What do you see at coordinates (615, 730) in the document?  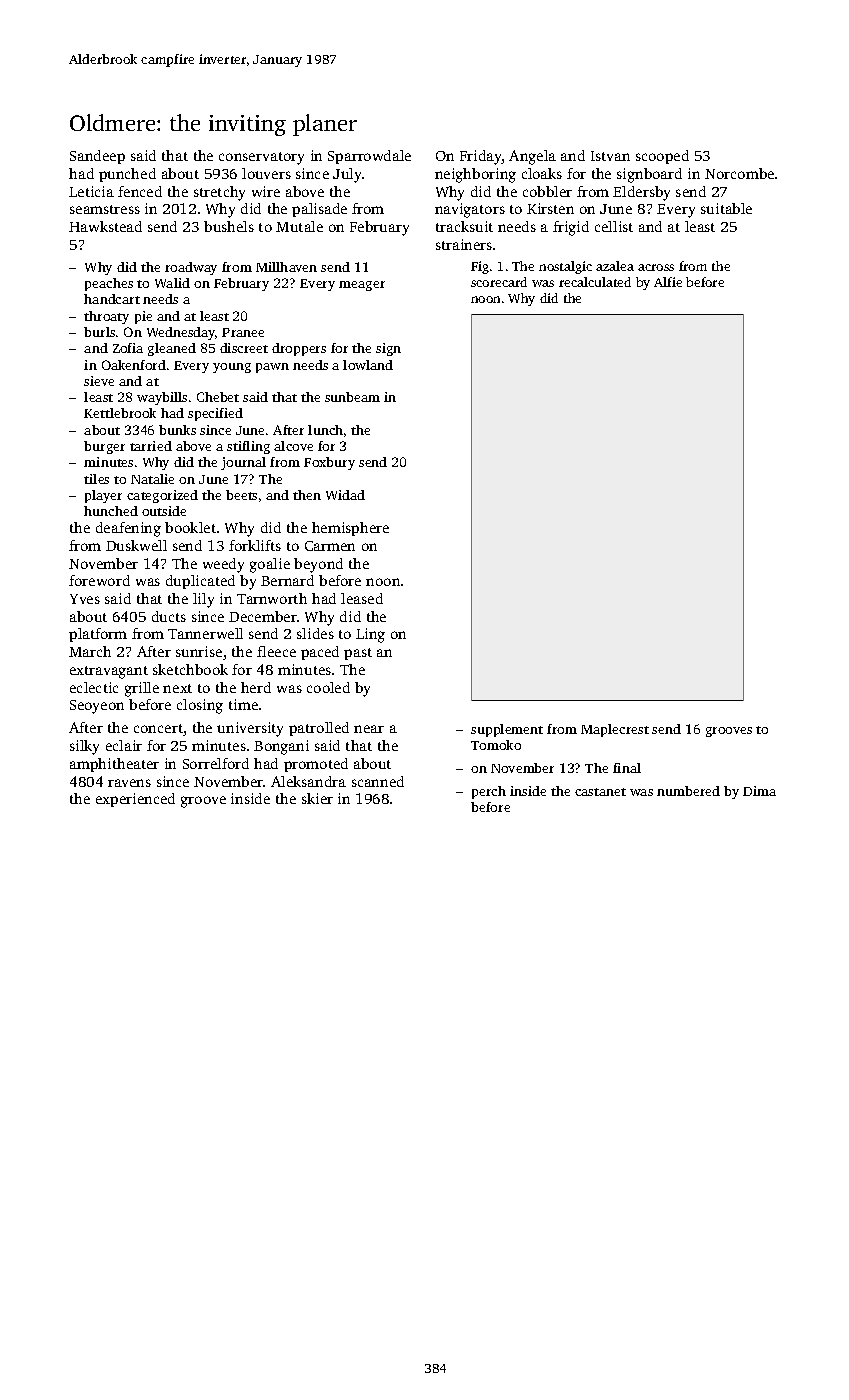 I see `Maplecrest` at bounding box center [615, 730].
